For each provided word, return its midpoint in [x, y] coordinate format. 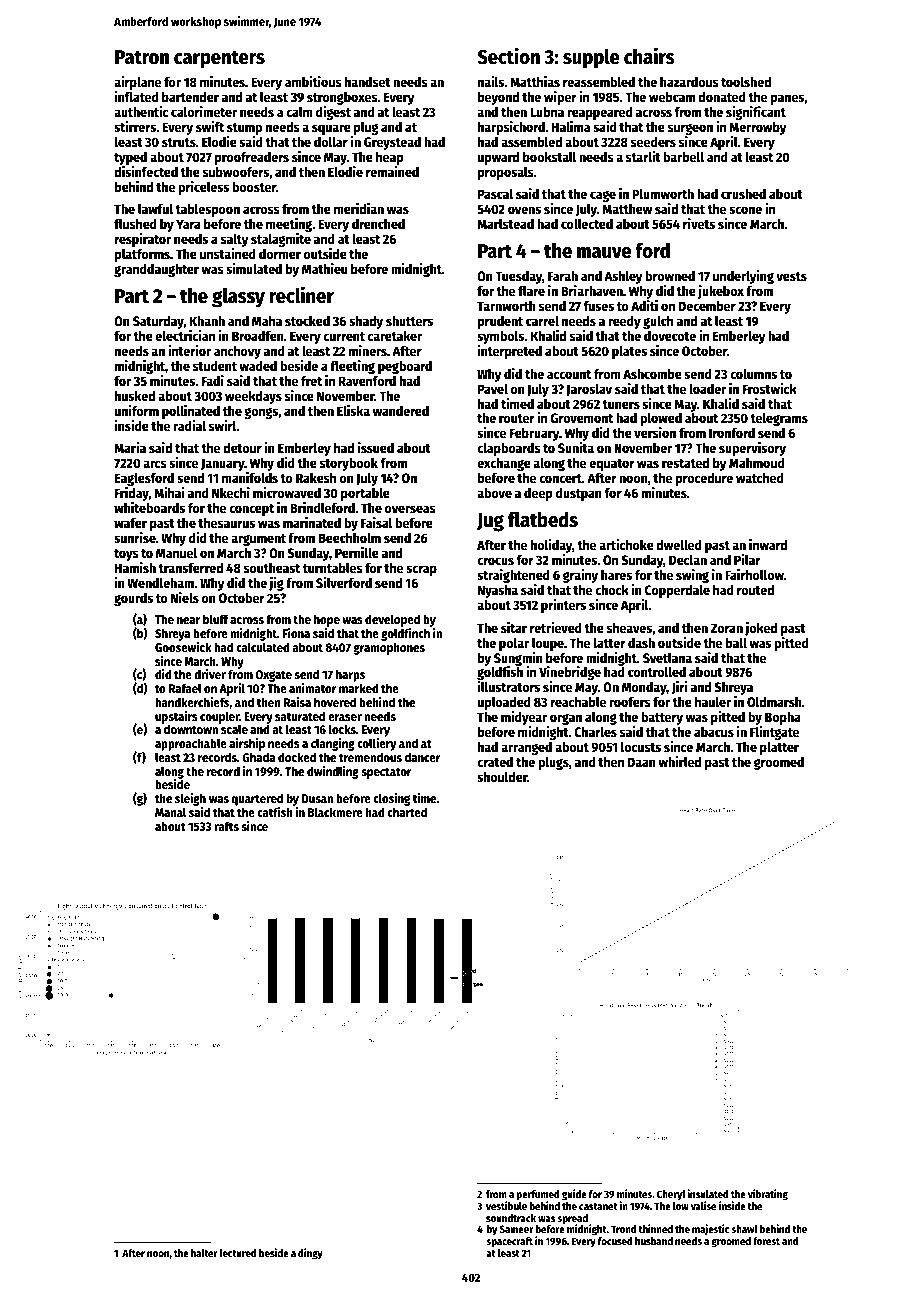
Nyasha [498, 592]
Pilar [747, 559]
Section [508, 56]
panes [787, 99]
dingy [310, 1254]
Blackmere [335, 812]
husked [135, 395]
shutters [409, 320]
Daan [642, 762]
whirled [679, 761]
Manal [170, 812]
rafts [226, 826]
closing [391, 799]
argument [258, 540]
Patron [142, 57]
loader [707, 388]
